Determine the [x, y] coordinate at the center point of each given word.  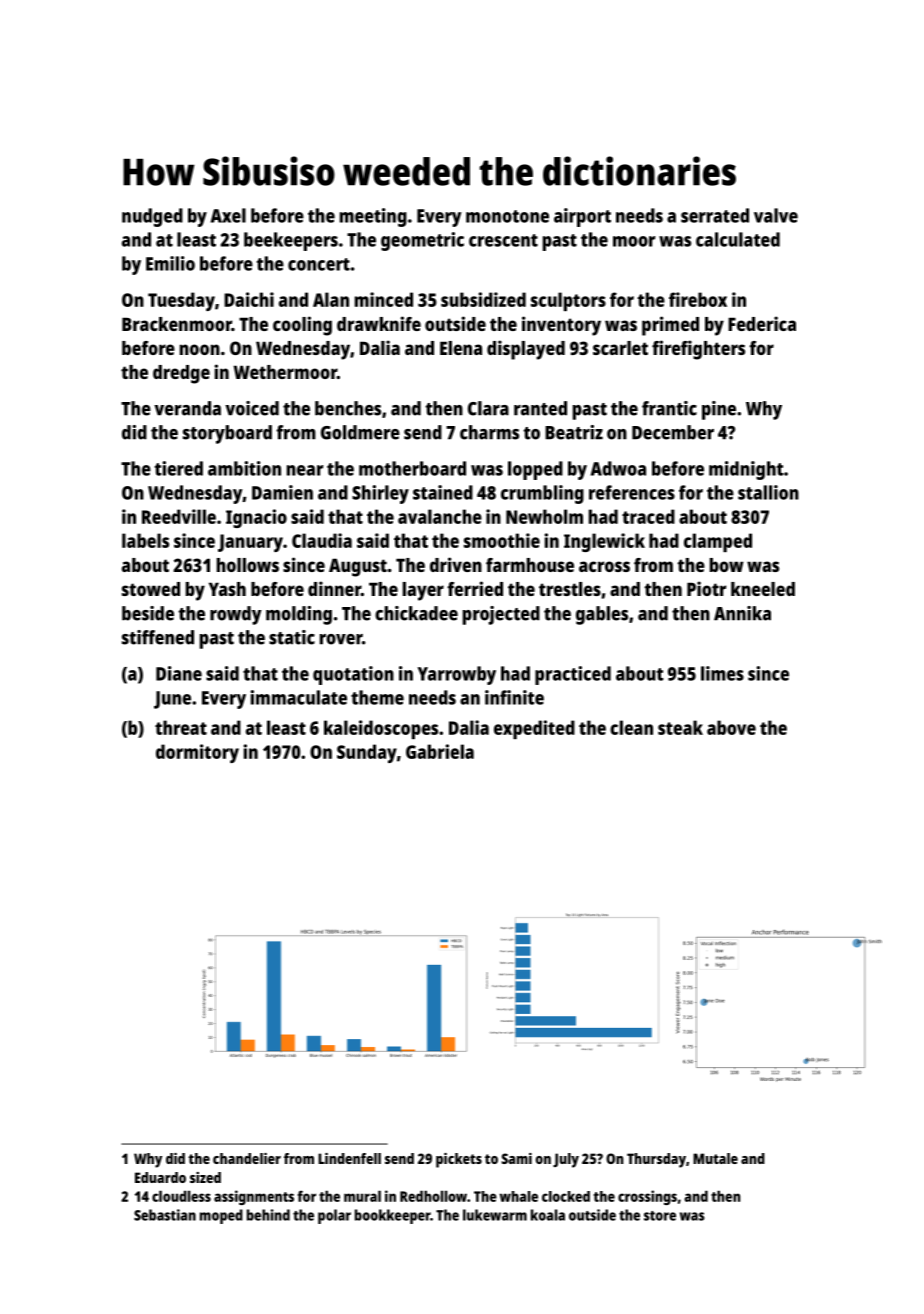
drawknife [379, 323]
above [731, 727]
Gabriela [440, 751]
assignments [254, 1197]
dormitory [197, 753]
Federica [762, 323]
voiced [252, 408]
